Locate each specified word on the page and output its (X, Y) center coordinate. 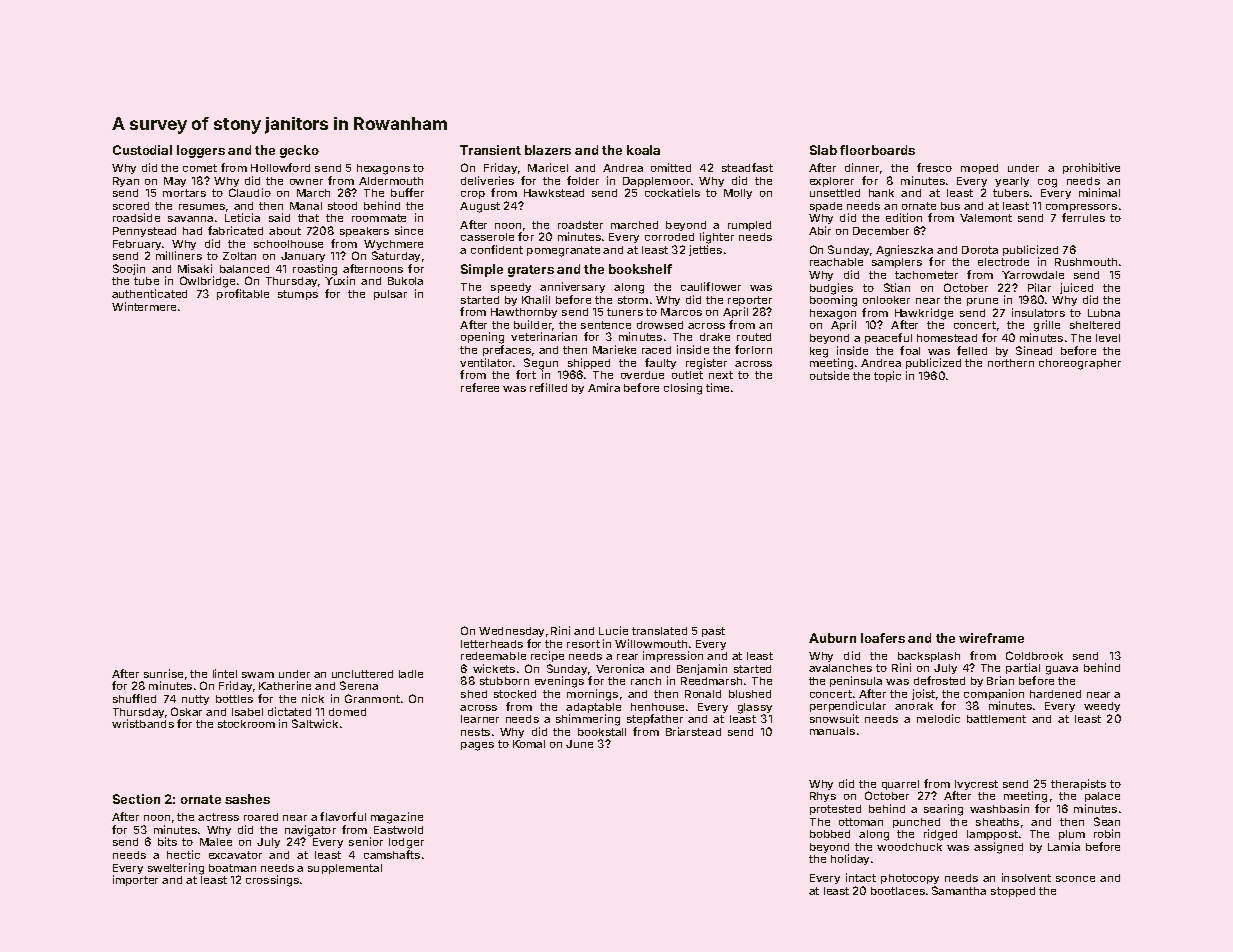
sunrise (163, 673)
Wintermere (144, 306)
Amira (604, 387)
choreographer (1080, 364)
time (717, 387)
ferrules (1083, 217)
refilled (548, 387)
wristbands (143, 723)
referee (480, 387)
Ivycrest (976, 785)
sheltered (1095, 325)
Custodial (142, 150)
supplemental (345, 869)
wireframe (991, 638)
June (579, 744)
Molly (738, 194)
